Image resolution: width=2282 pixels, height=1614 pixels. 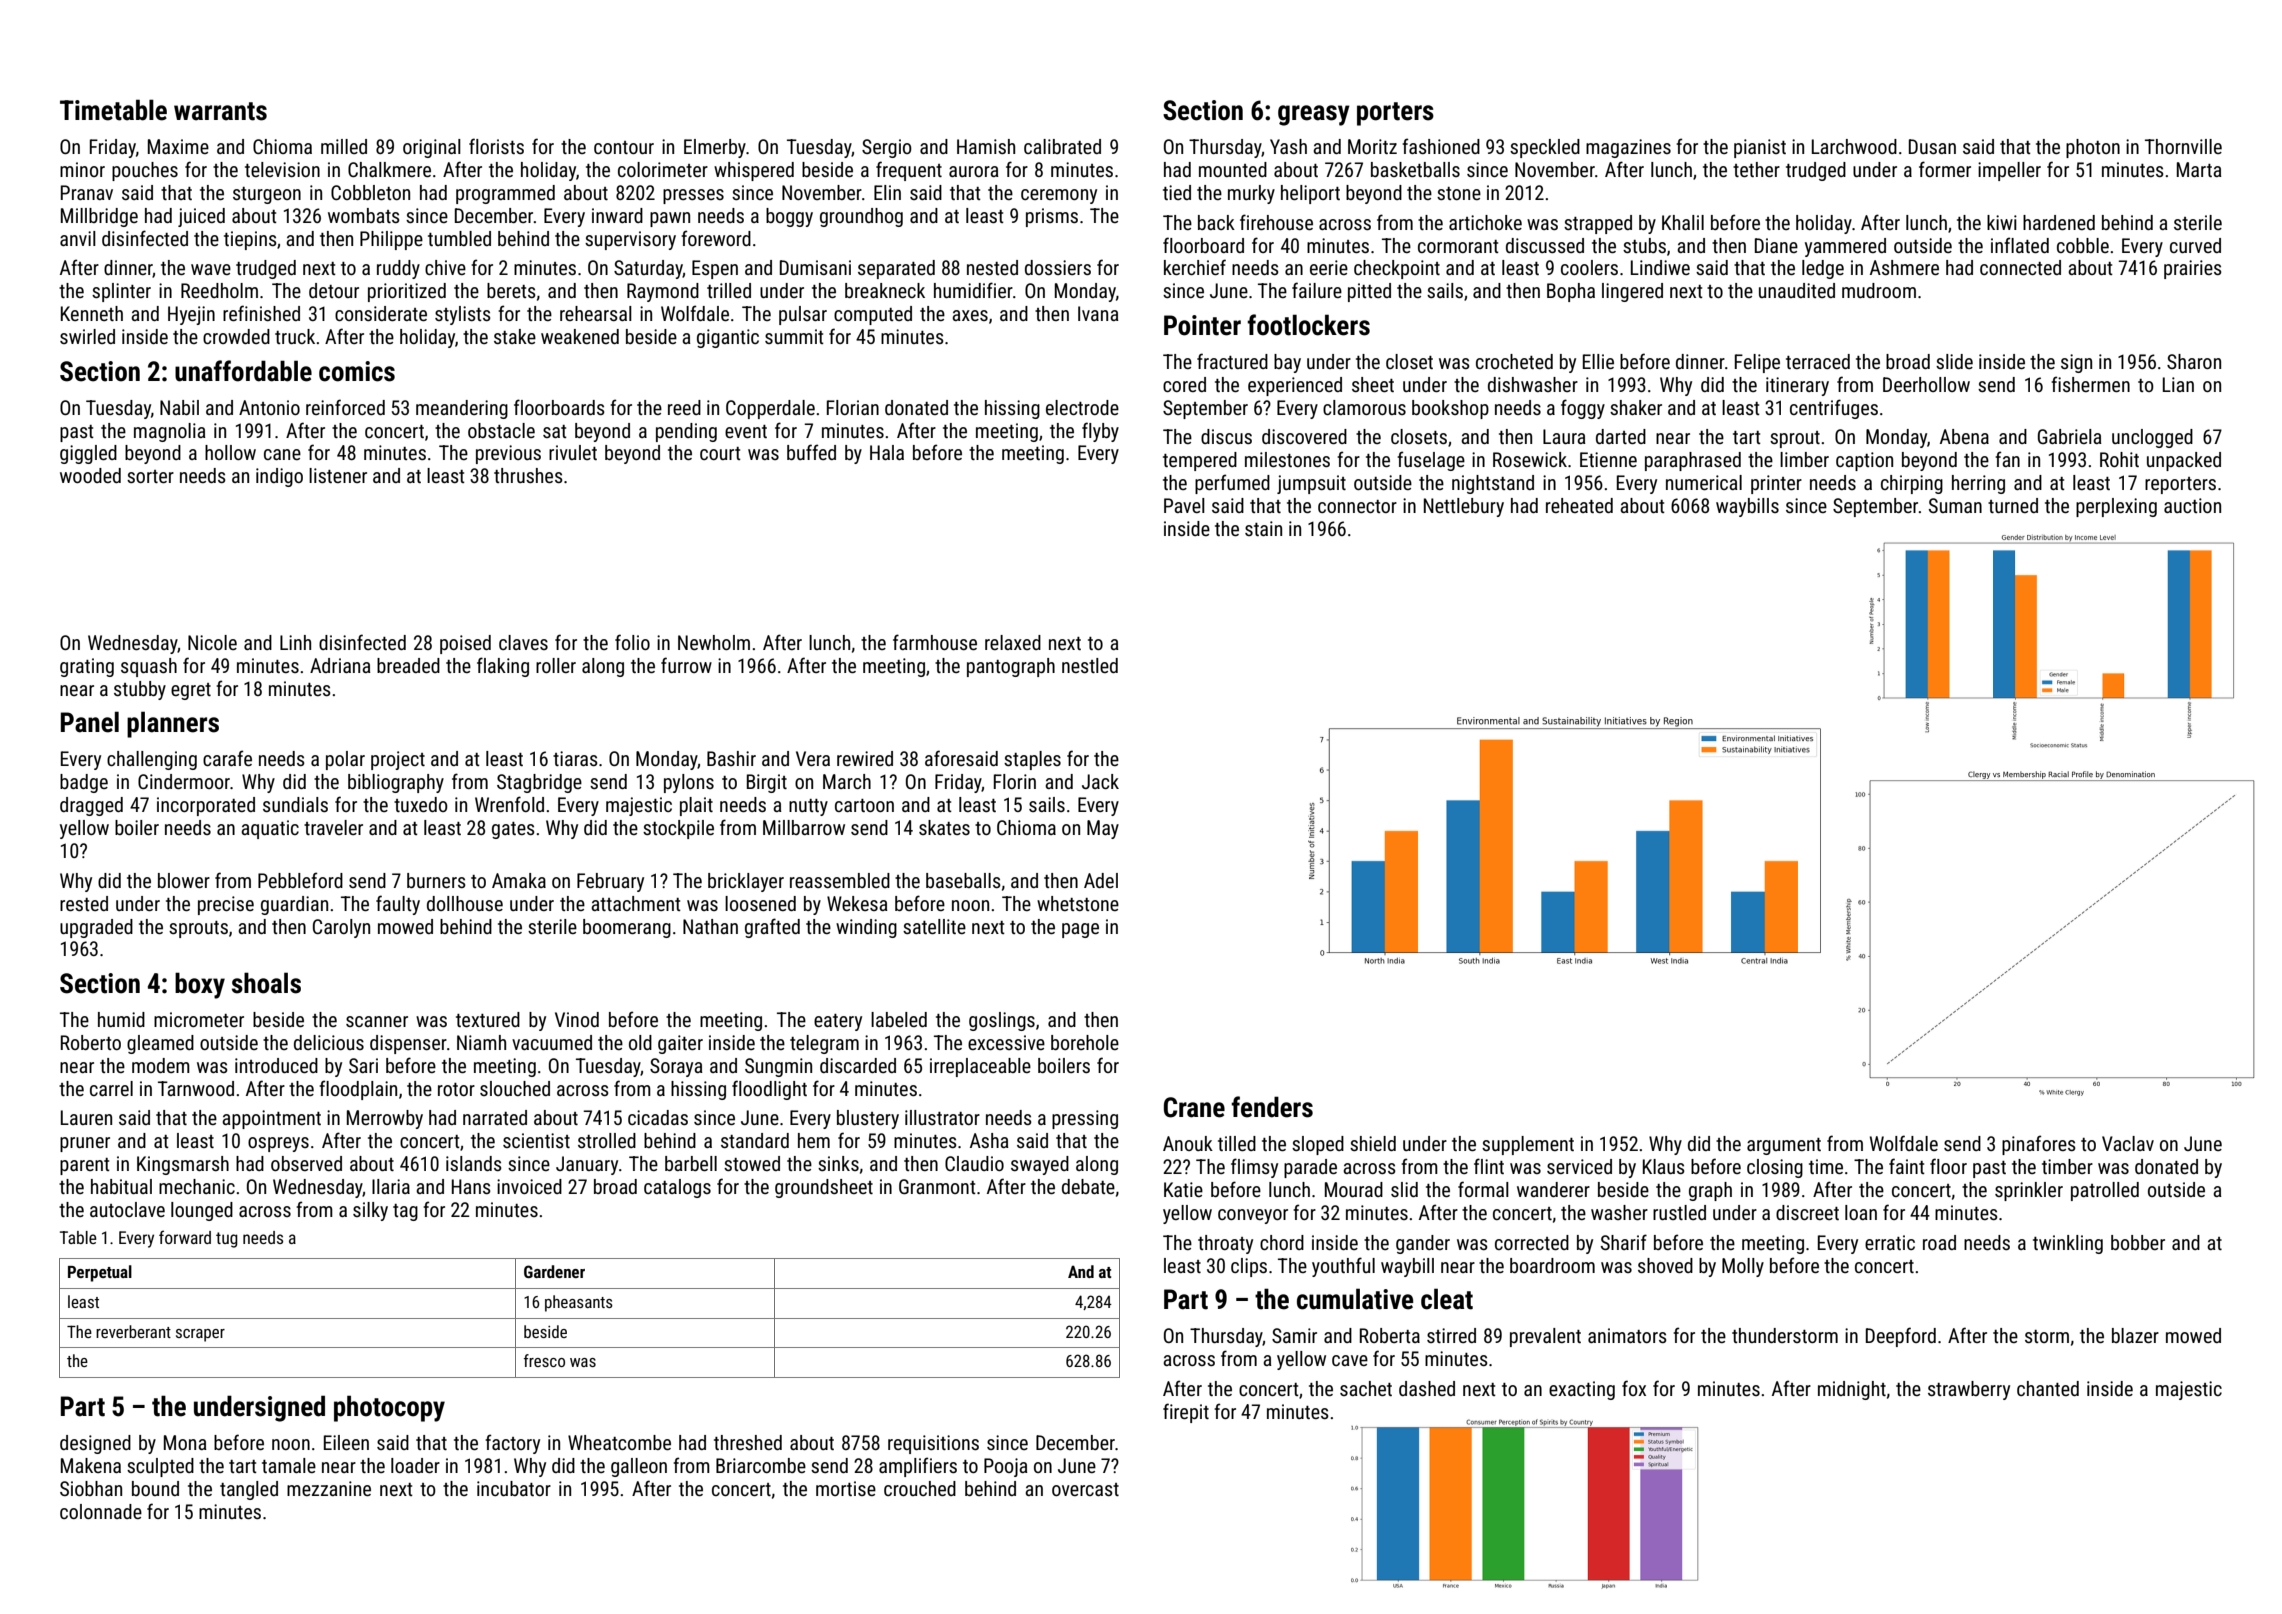 I want to click on pruner, so click(x=85, y=1144).
